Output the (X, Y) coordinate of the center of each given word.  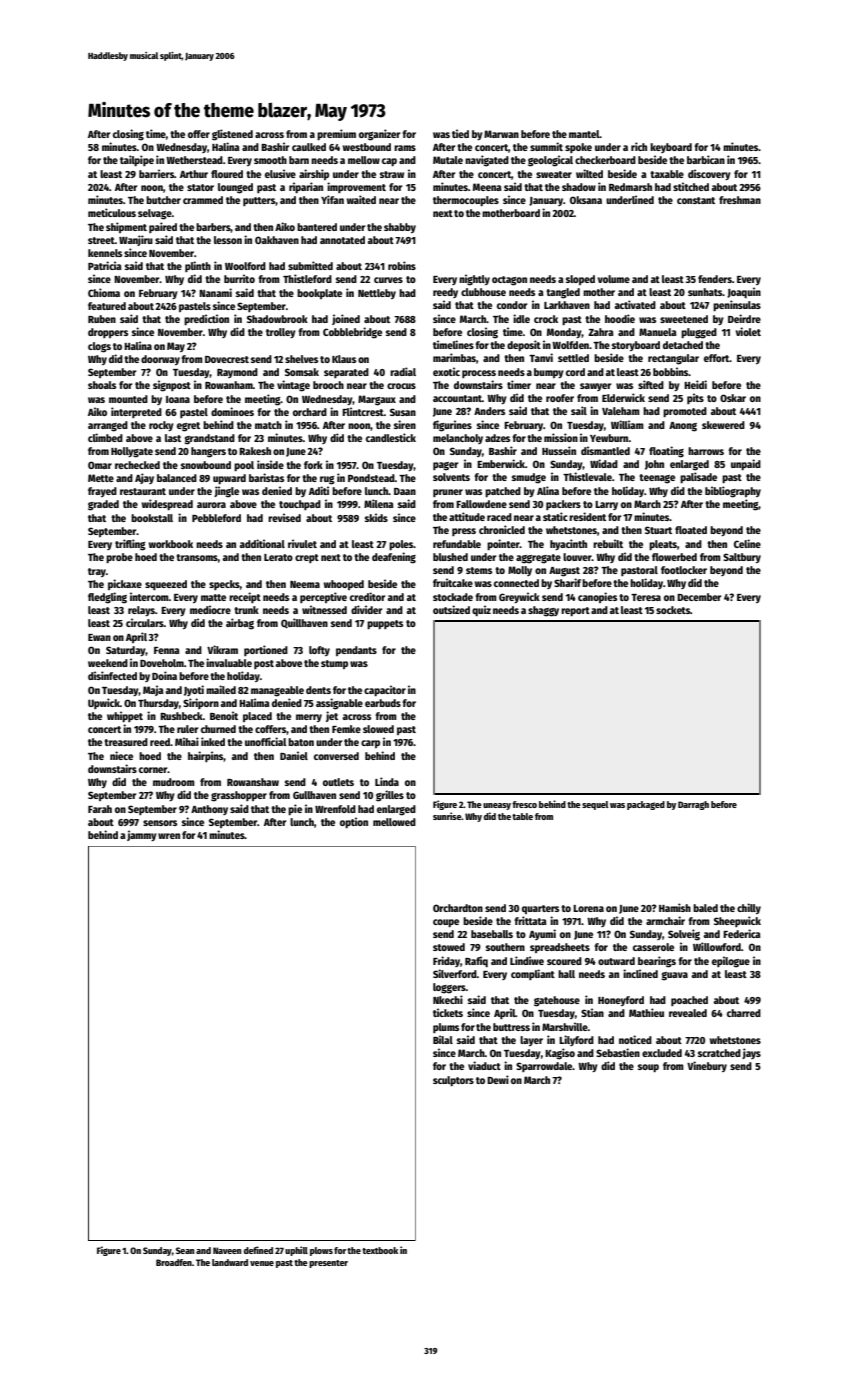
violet (748, 331)
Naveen (227, 1250)
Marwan (501, 134)
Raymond (237, 373)
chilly (749, 908)
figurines (452, 426)
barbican (706, 159)
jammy (142, 835)
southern (505, 947)
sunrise (447, 816)
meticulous (112, 212)
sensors (160, 823)
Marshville (565, 1026)
